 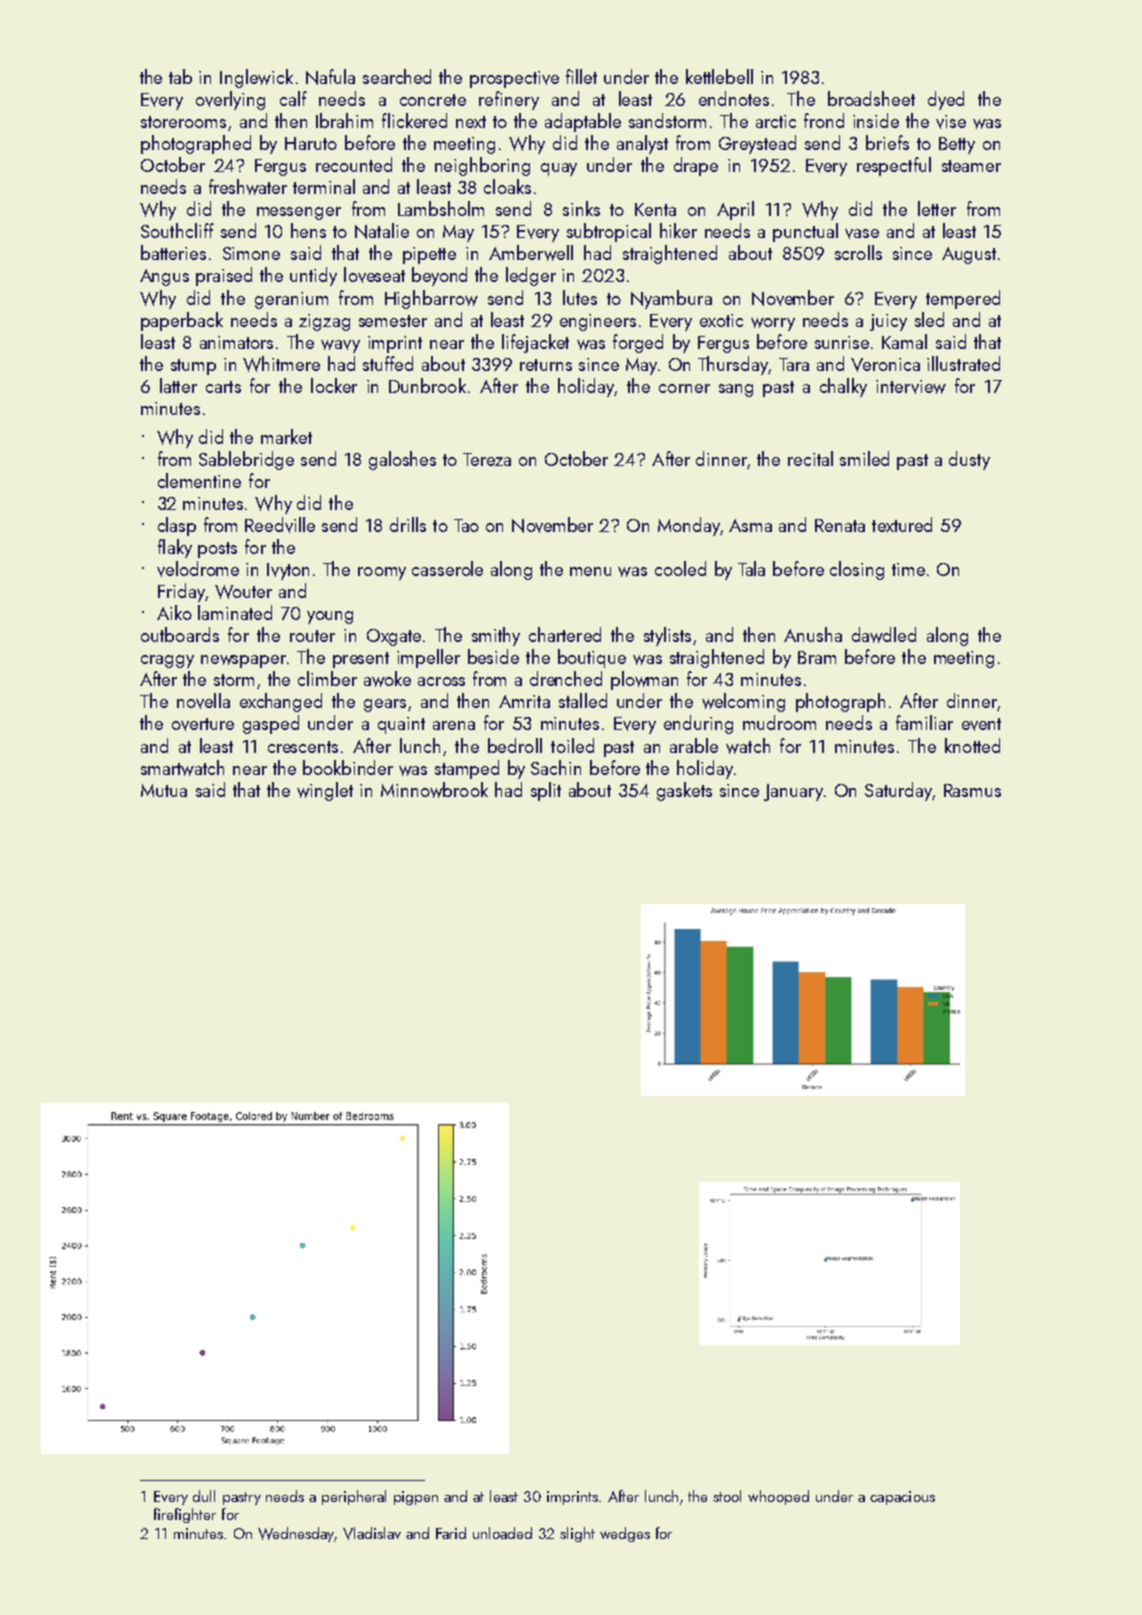 What do you see at coordinates (204, 1496) in the screenshot?
I see `dull` at bounding box center [204, 1496].
